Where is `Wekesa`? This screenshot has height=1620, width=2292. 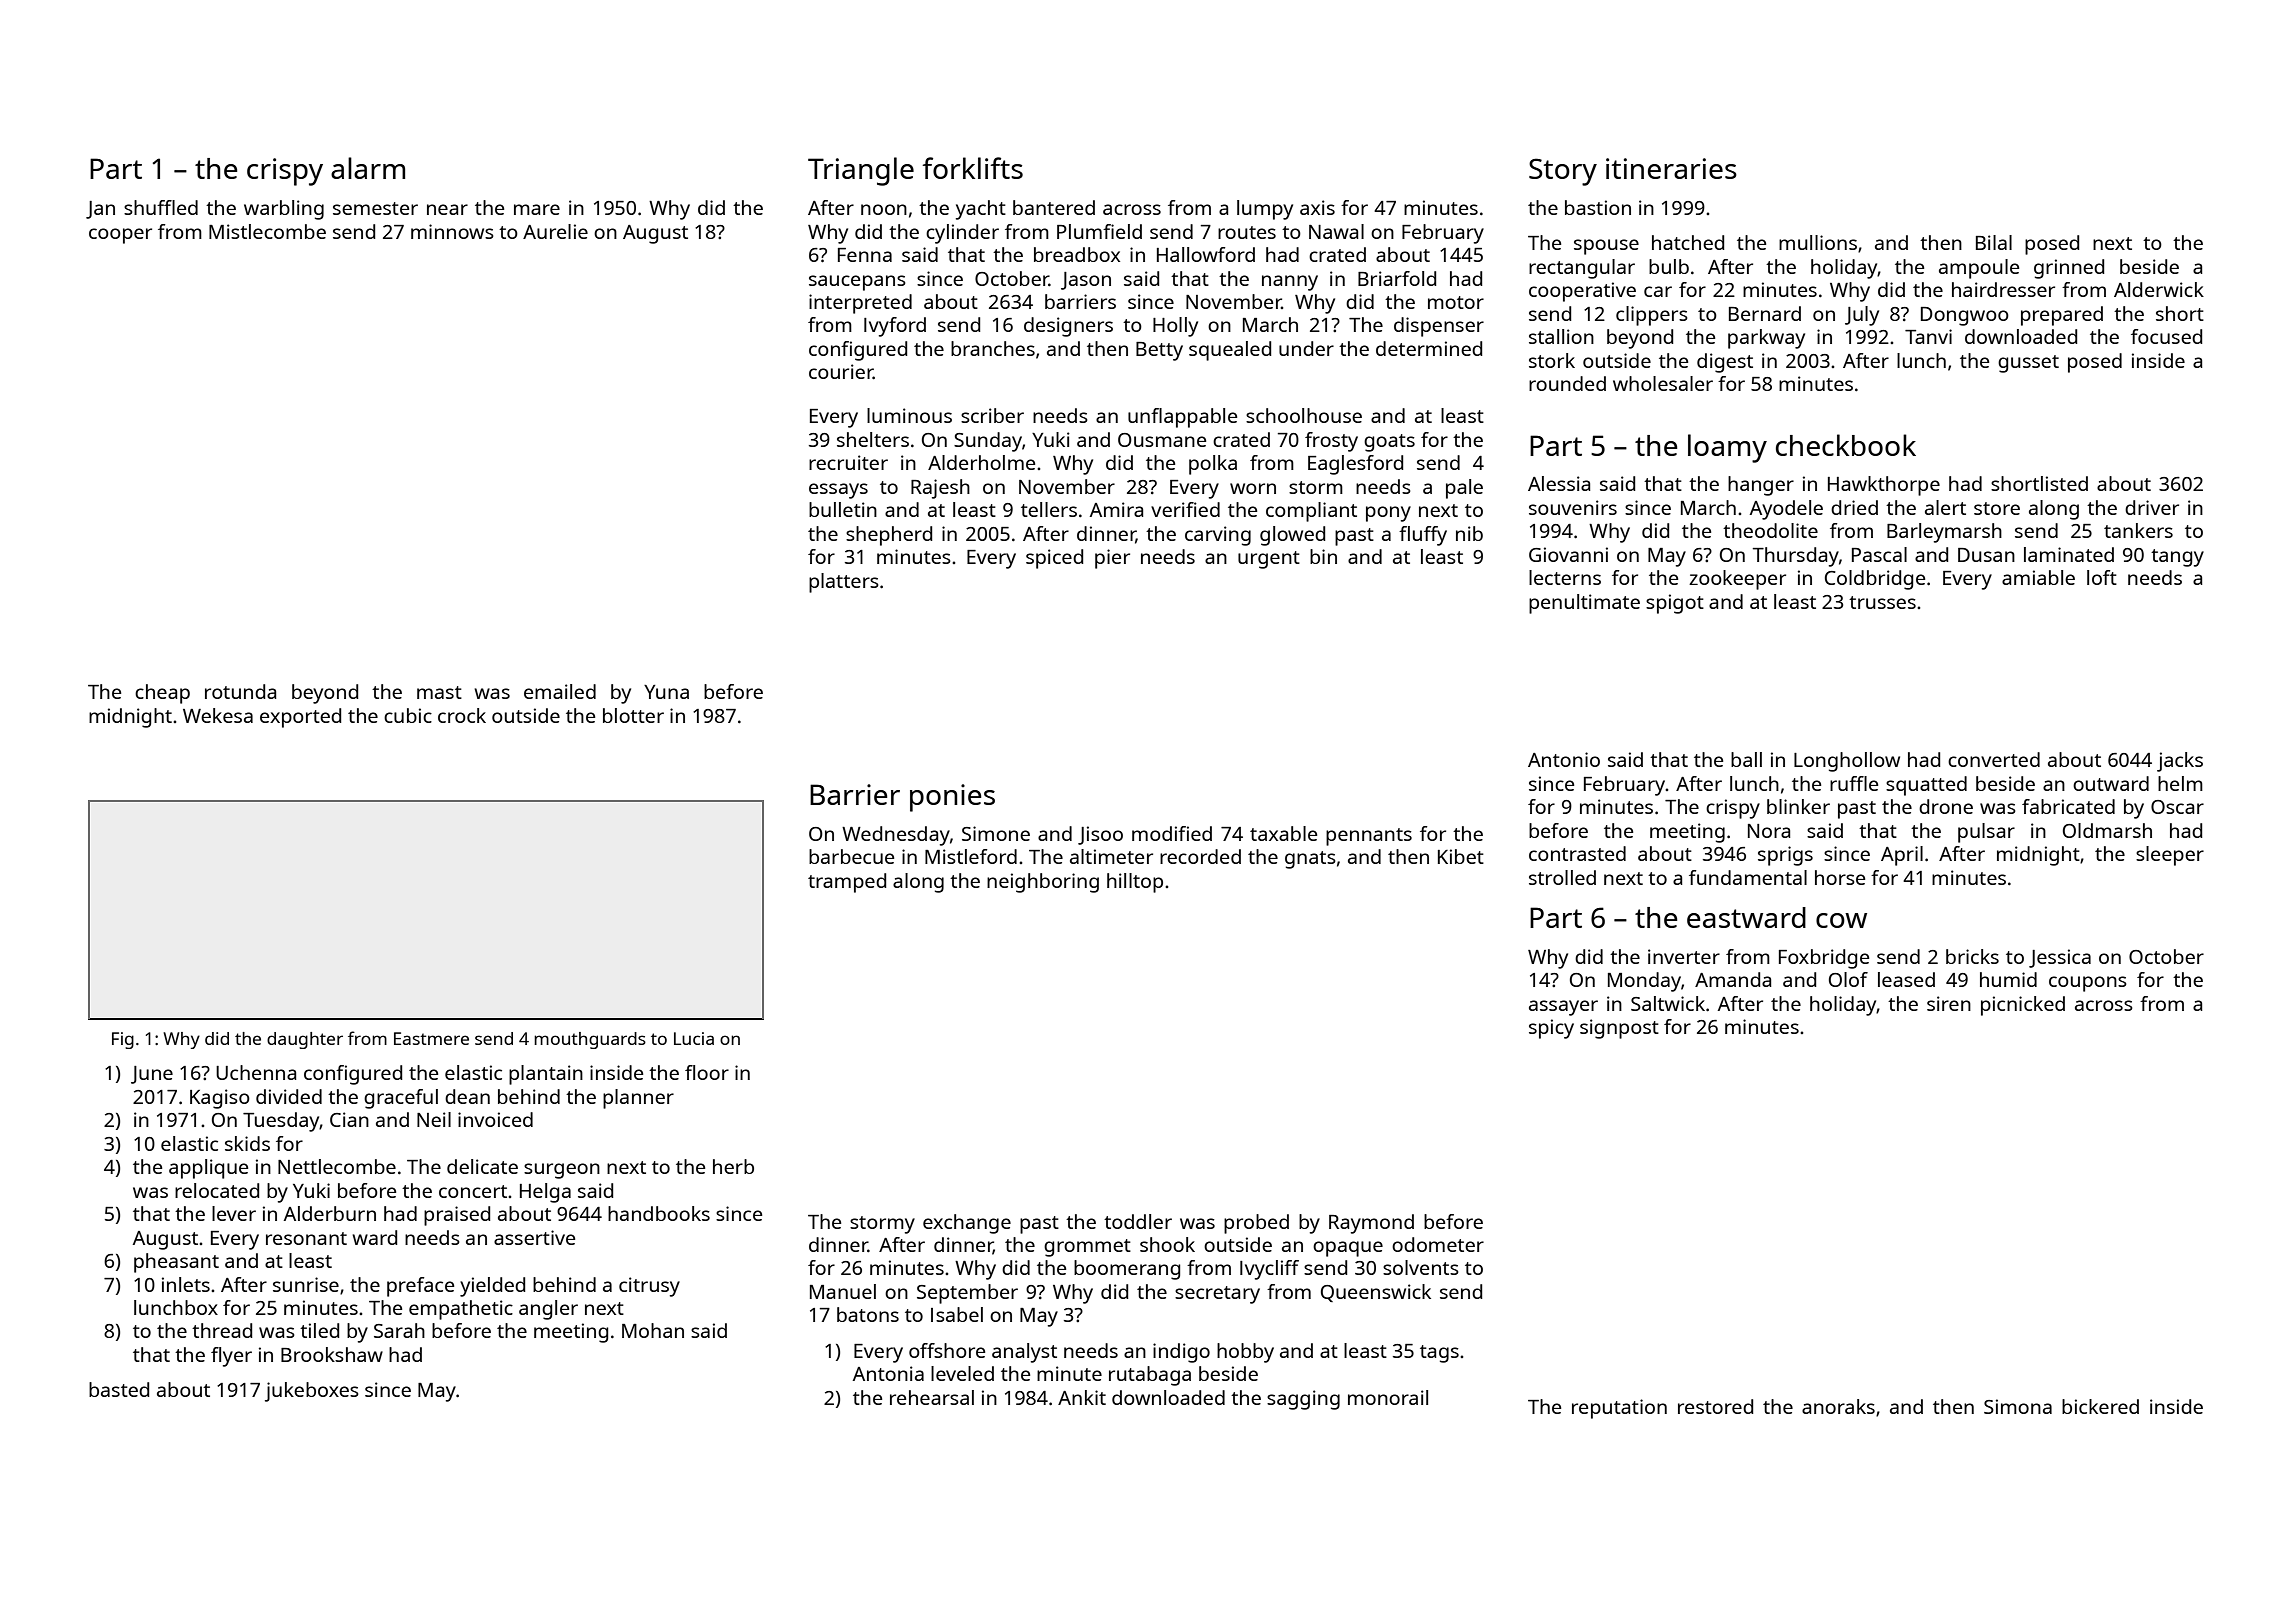
Wekesa is located at coordinates (218, 715).
